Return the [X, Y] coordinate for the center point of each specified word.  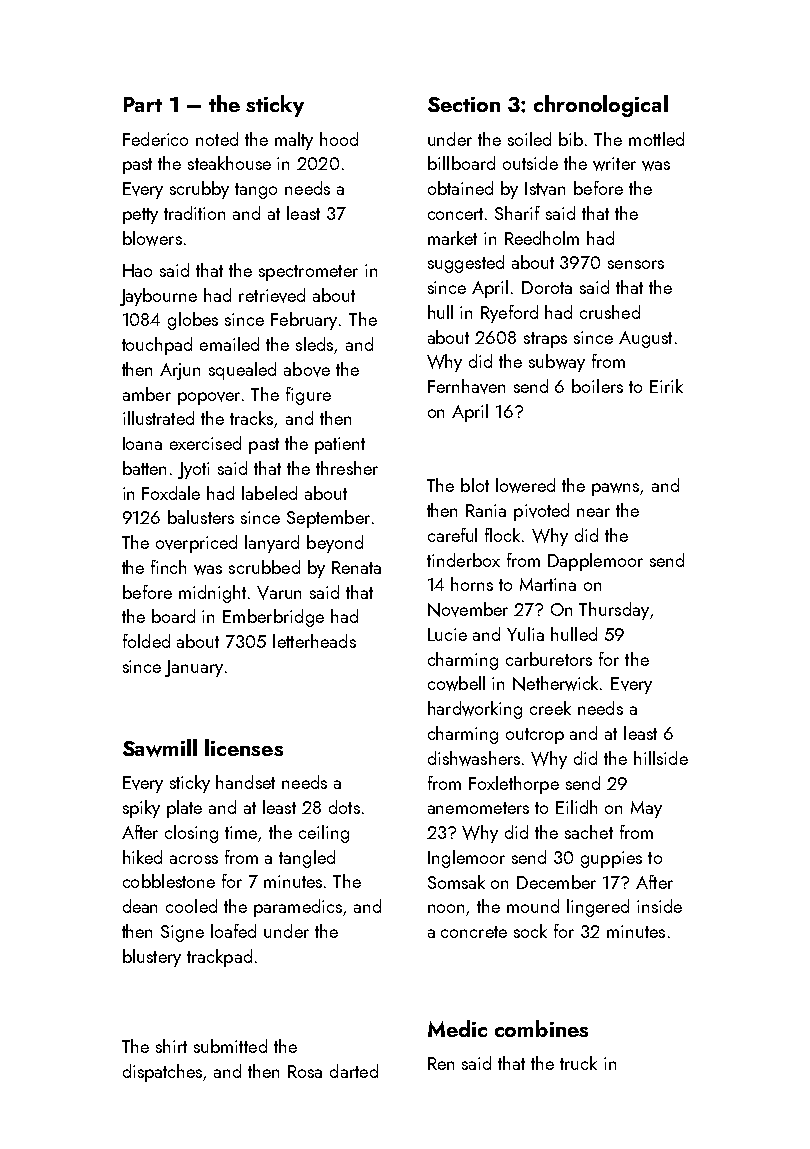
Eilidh [576, 807]
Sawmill [160, 748]
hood [339, 139]
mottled [656, 139]
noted [217, 139]
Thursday [614, 611]
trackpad [219, 958]
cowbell [456, 683]
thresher [347, 468]
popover [209, 398]
